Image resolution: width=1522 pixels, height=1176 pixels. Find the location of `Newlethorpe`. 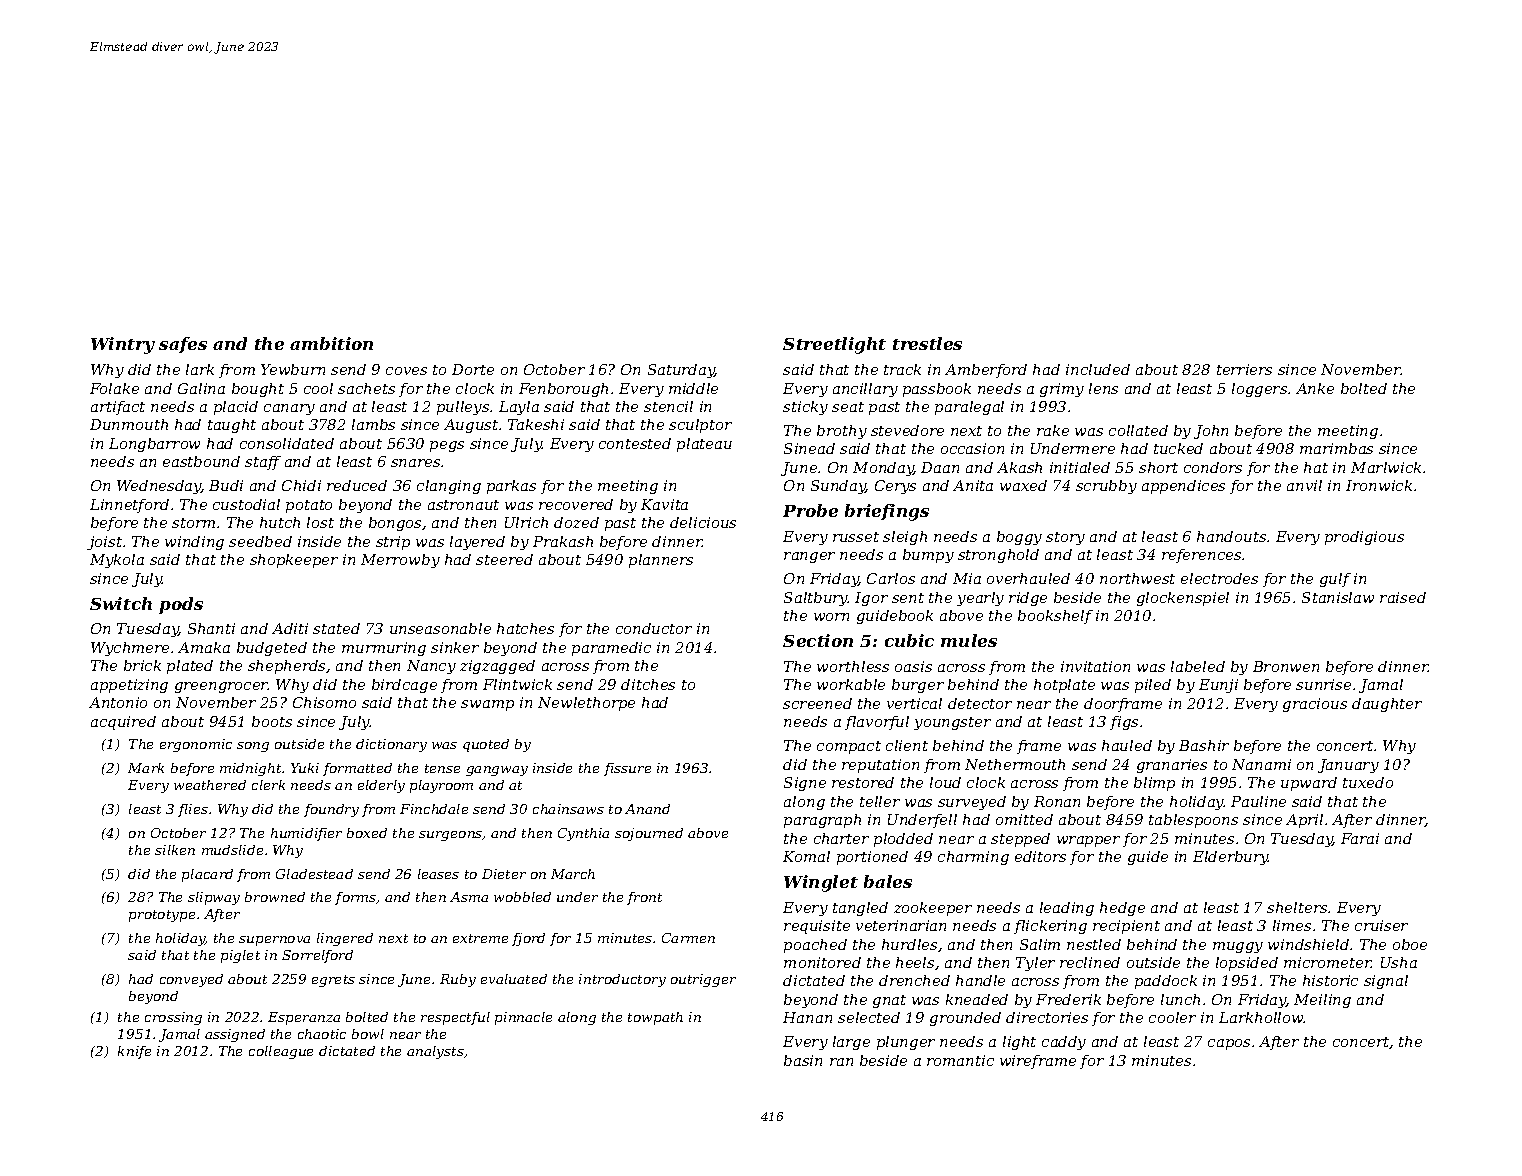

Newlethorpe is located at coordinates (586, 704).
